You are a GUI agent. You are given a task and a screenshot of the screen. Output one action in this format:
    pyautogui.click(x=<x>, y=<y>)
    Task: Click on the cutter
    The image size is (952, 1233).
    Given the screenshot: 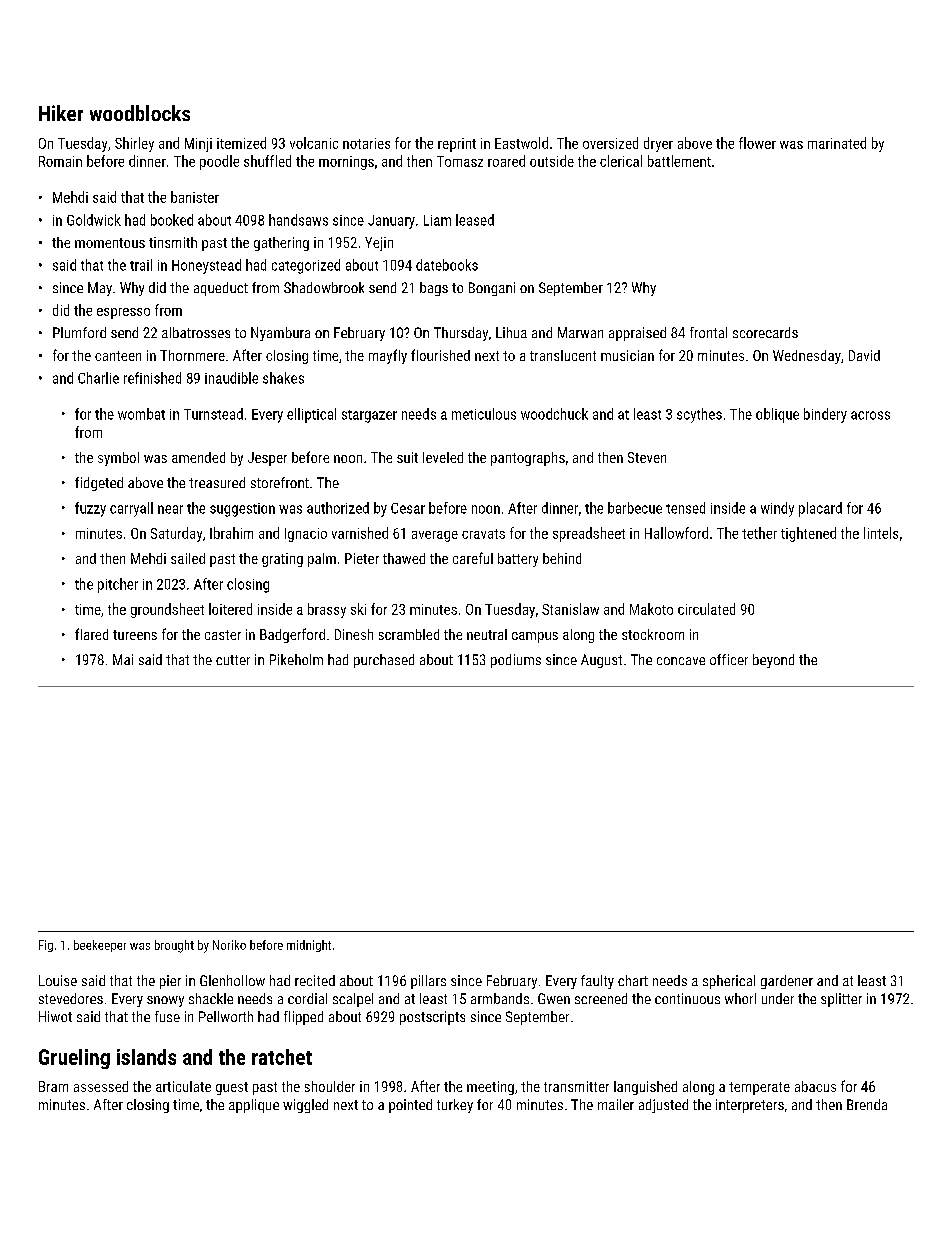 What is the action you would take?
    pyautogui.click(x=233, y=660)
